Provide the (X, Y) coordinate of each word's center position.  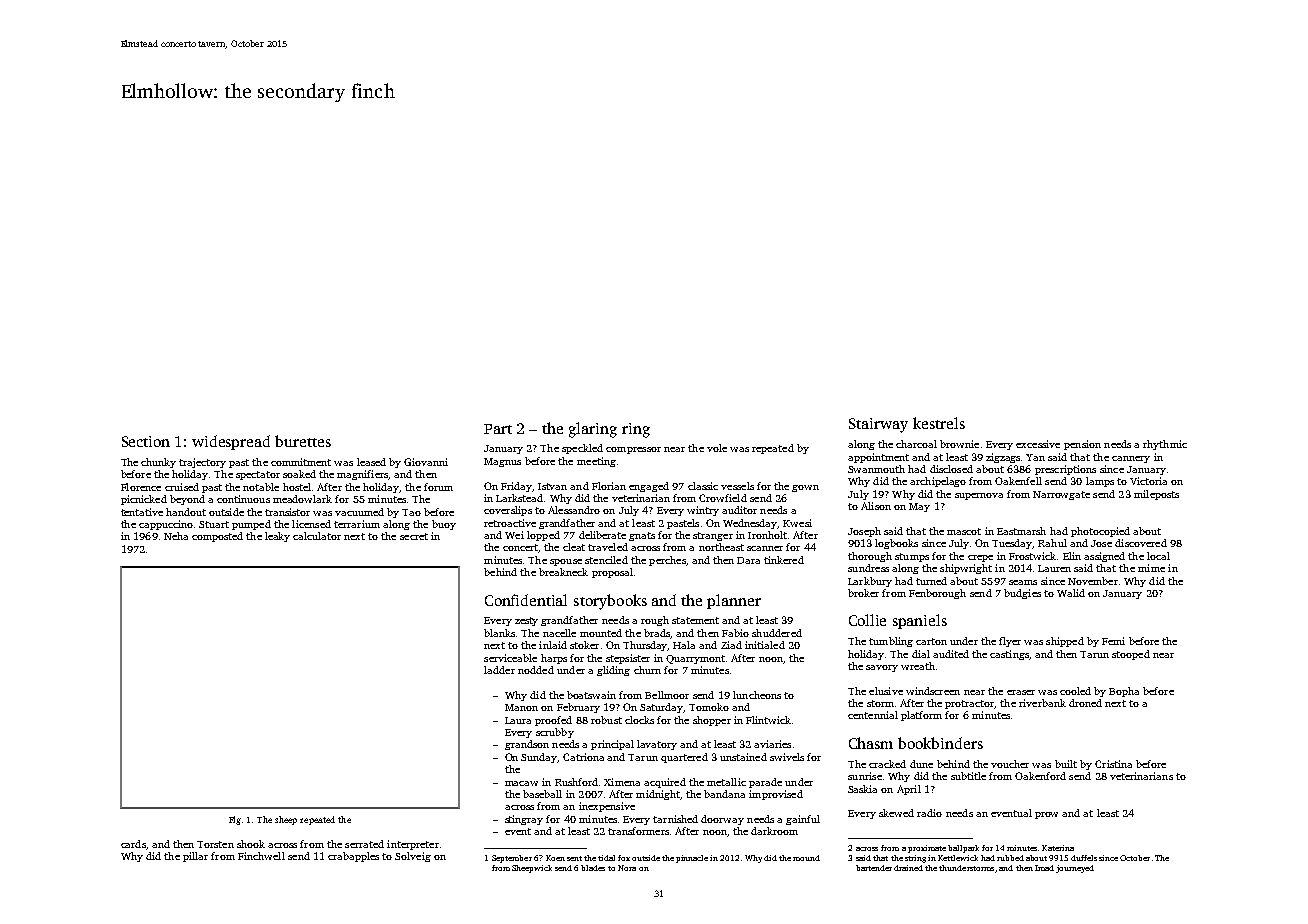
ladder (499, 670)
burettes (303, 441)
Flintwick (768, 720)
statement (695, 620)
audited (951, 654)
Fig (235, 820)
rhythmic (1165, 445)
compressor (633, 450)
